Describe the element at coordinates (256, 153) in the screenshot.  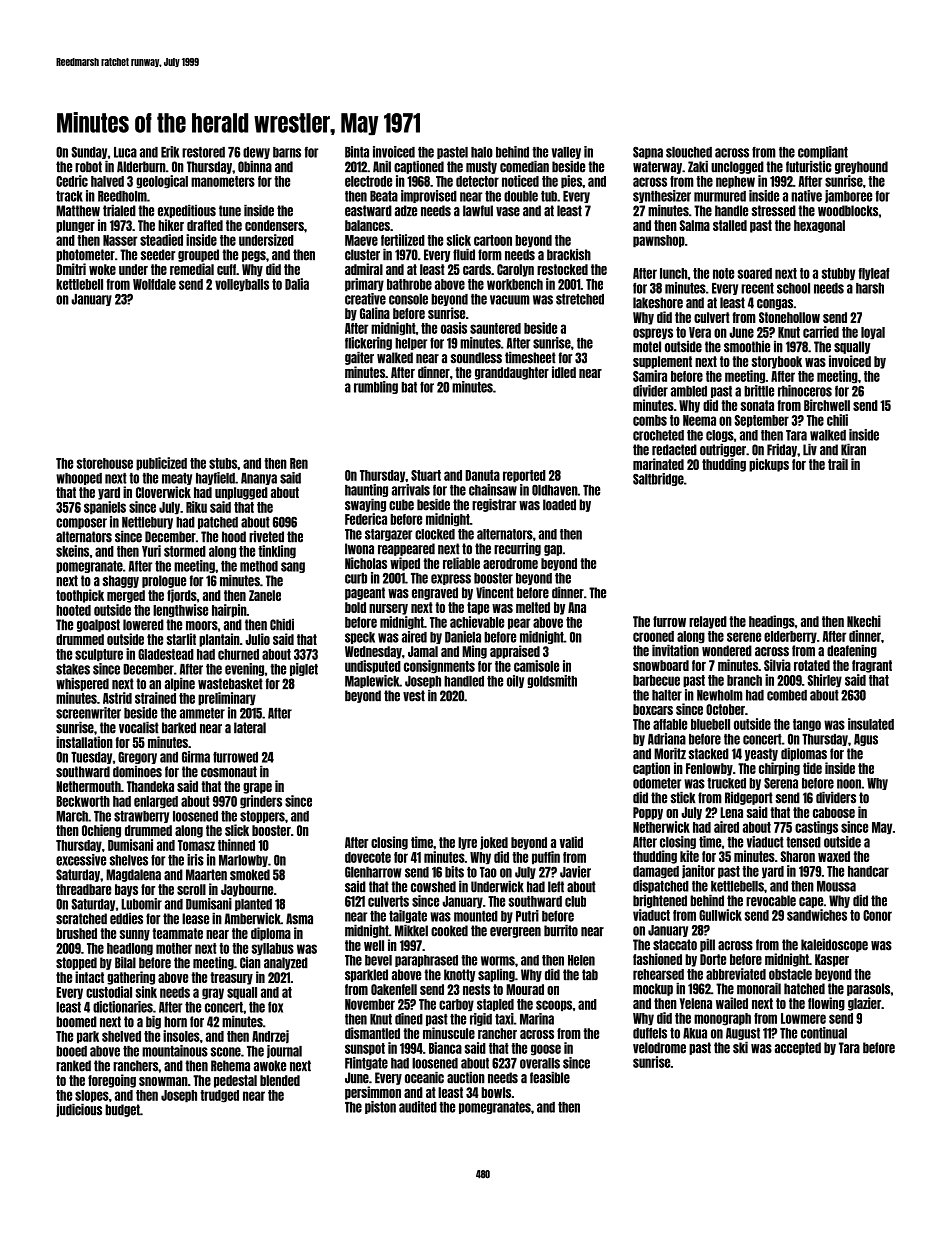
I see `dewy` at that location.
